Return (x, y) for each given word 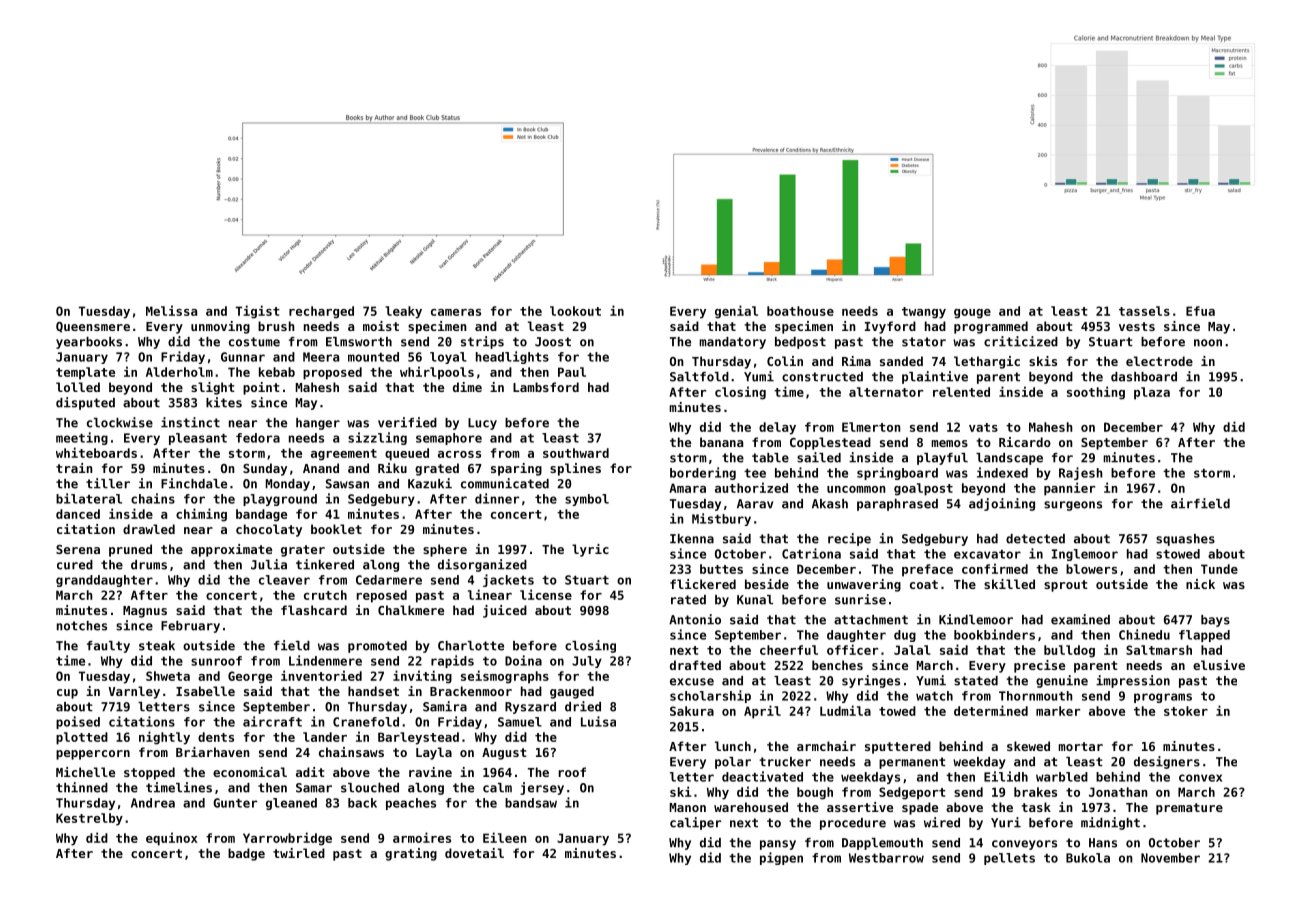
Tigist (258, 312)
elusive (1219, 665)
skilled (1009, 584)
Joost (553, 342)
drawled (149, 529)
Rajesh (1081, 473)
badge (246, 854)
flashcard (314, 610)
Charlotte (471, 646)
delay (777, 428)
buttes (721, 569)
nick (1200, 584)
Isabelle (205, 691)
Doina (523, 660)
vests (1137, 326)
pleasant (198, 439)
